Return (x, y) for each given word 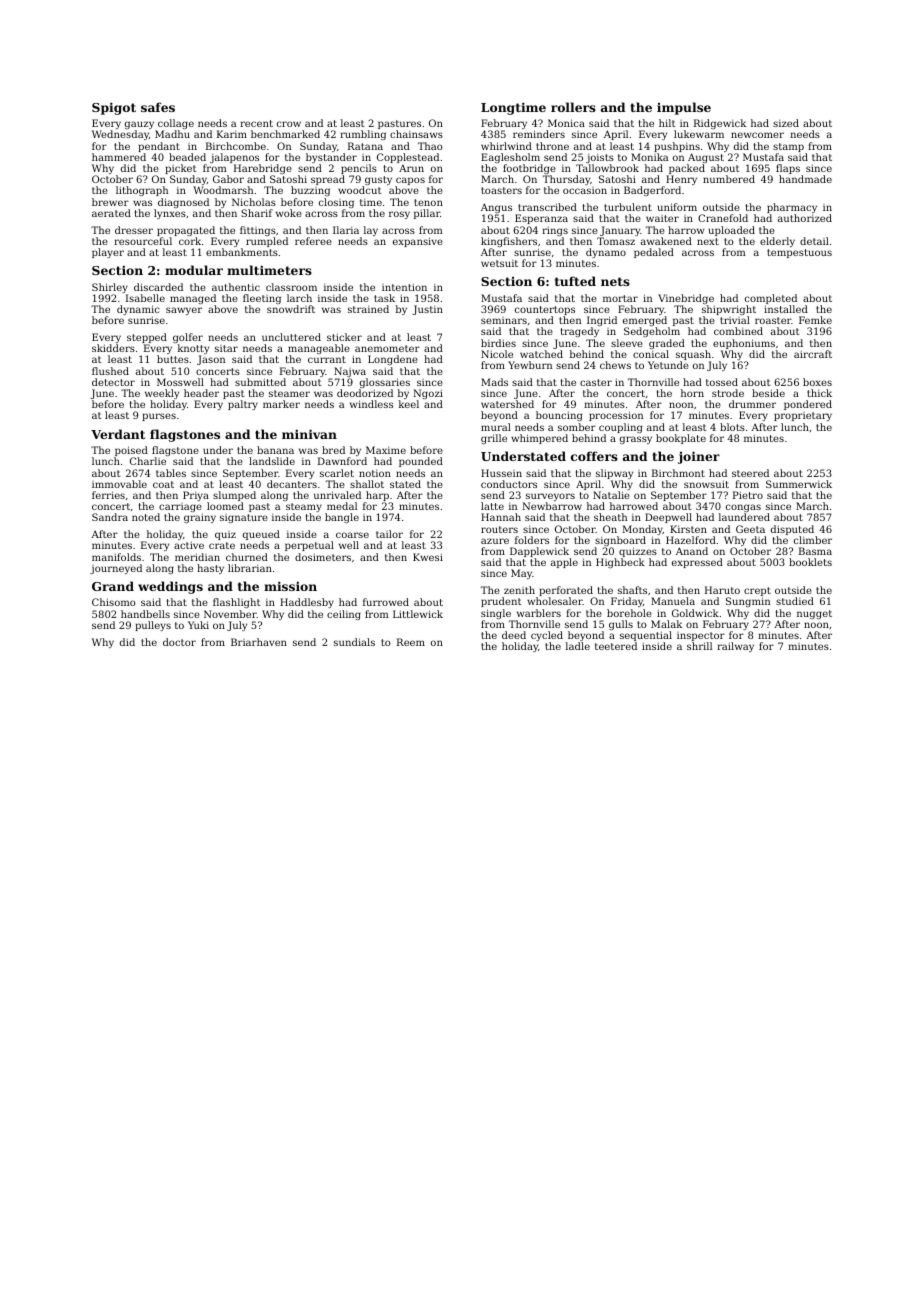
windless (371, 404)
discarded (158, 287)
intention (404, 287)
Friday (627, 602)
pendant (159, 147)
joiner (699, 457)
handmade (805, 179)
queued (261, 535)
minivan (309, 434)
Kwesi (428, 557)
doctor (179, 642)
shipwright (729, 310)
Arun (411, 168)
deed (514, 635)
